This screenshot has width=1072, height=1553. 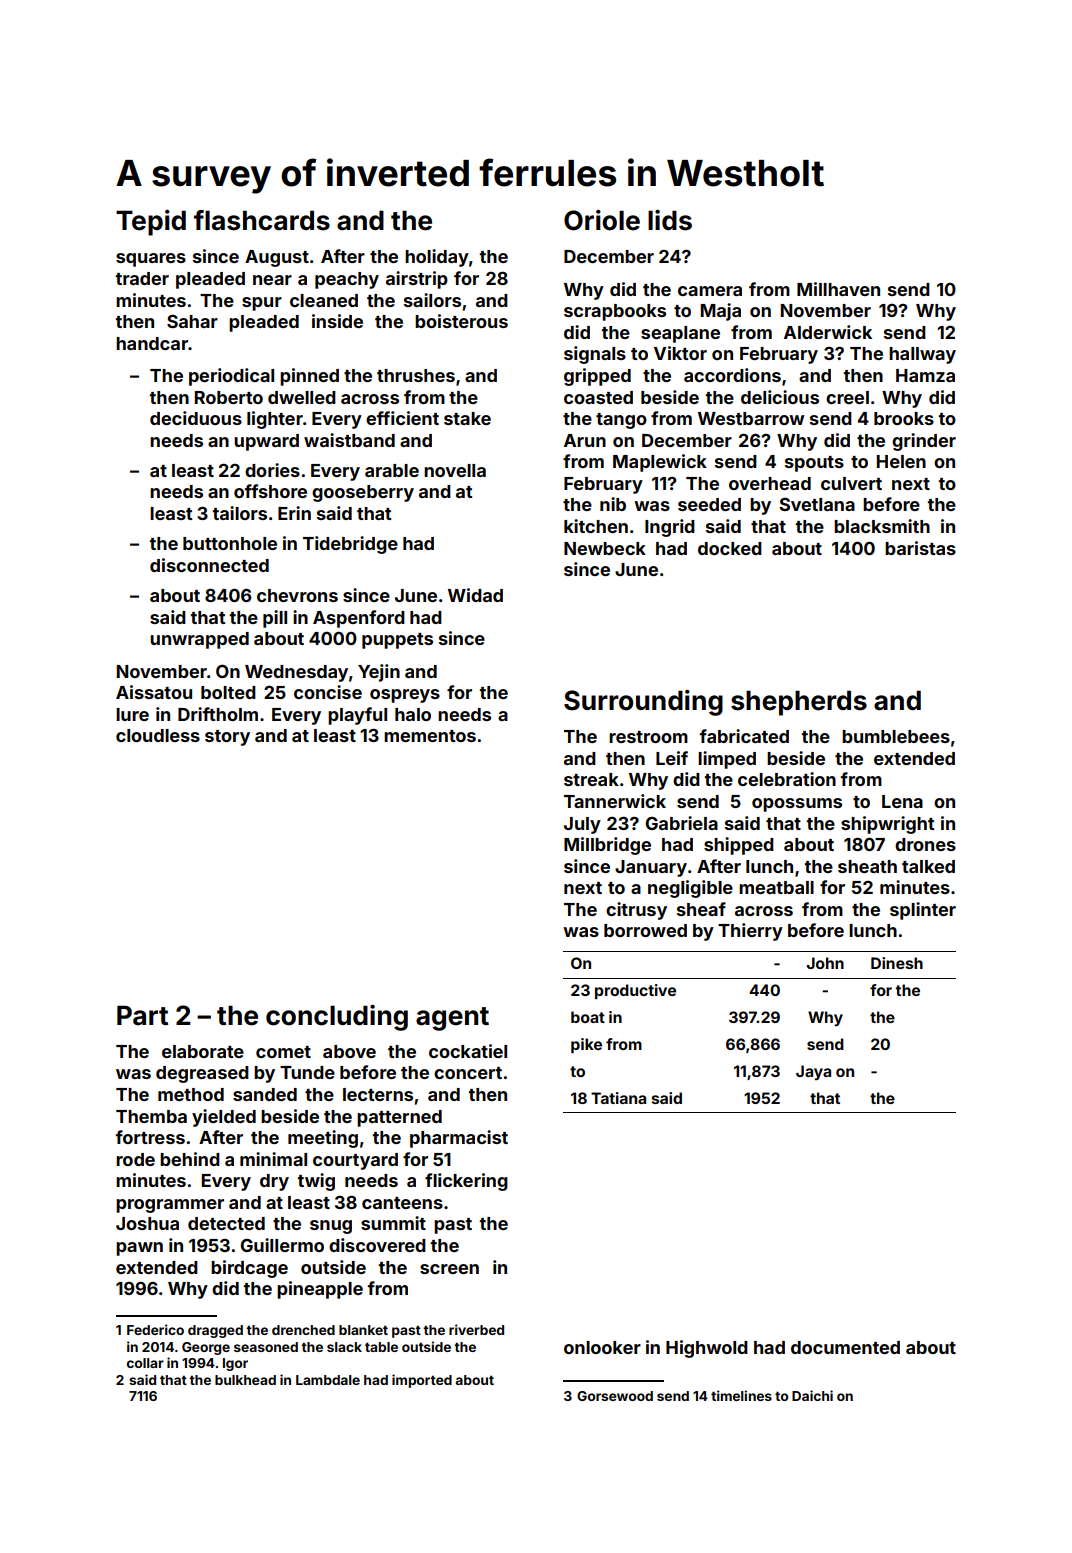 What do you see at coordinates (888, 825) in the screenshot?
I see `shipwright` at bounding box center [888, 825].
